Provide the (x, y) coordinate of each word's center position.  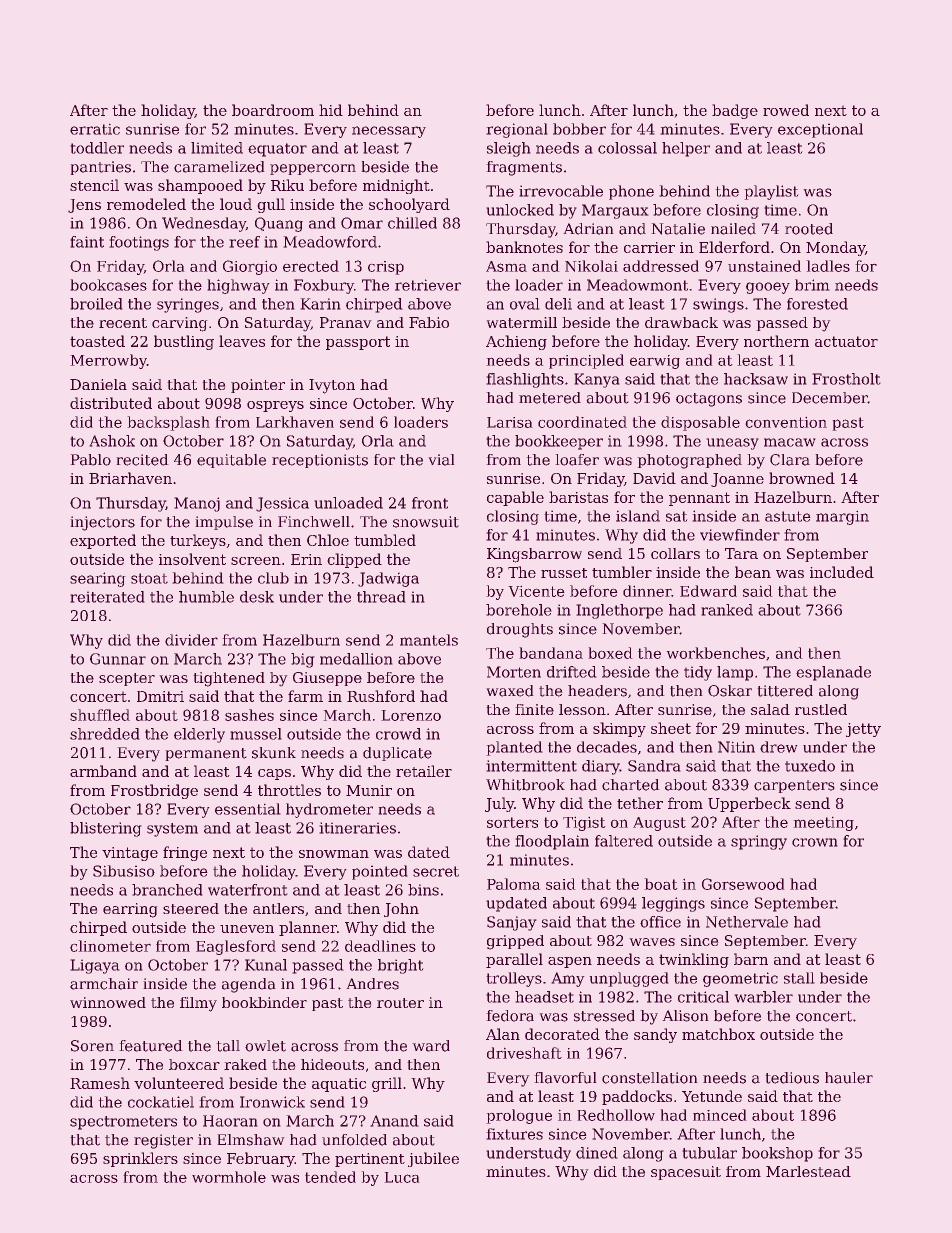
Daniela (98, 384)
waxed (510, 691)
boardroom (273, 110)
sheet (671, 728)
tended (330, 1177)
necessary (389, 132)
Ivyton (332, 386)
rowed (786, 110)
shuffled (100, 715)
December (830, 398)
